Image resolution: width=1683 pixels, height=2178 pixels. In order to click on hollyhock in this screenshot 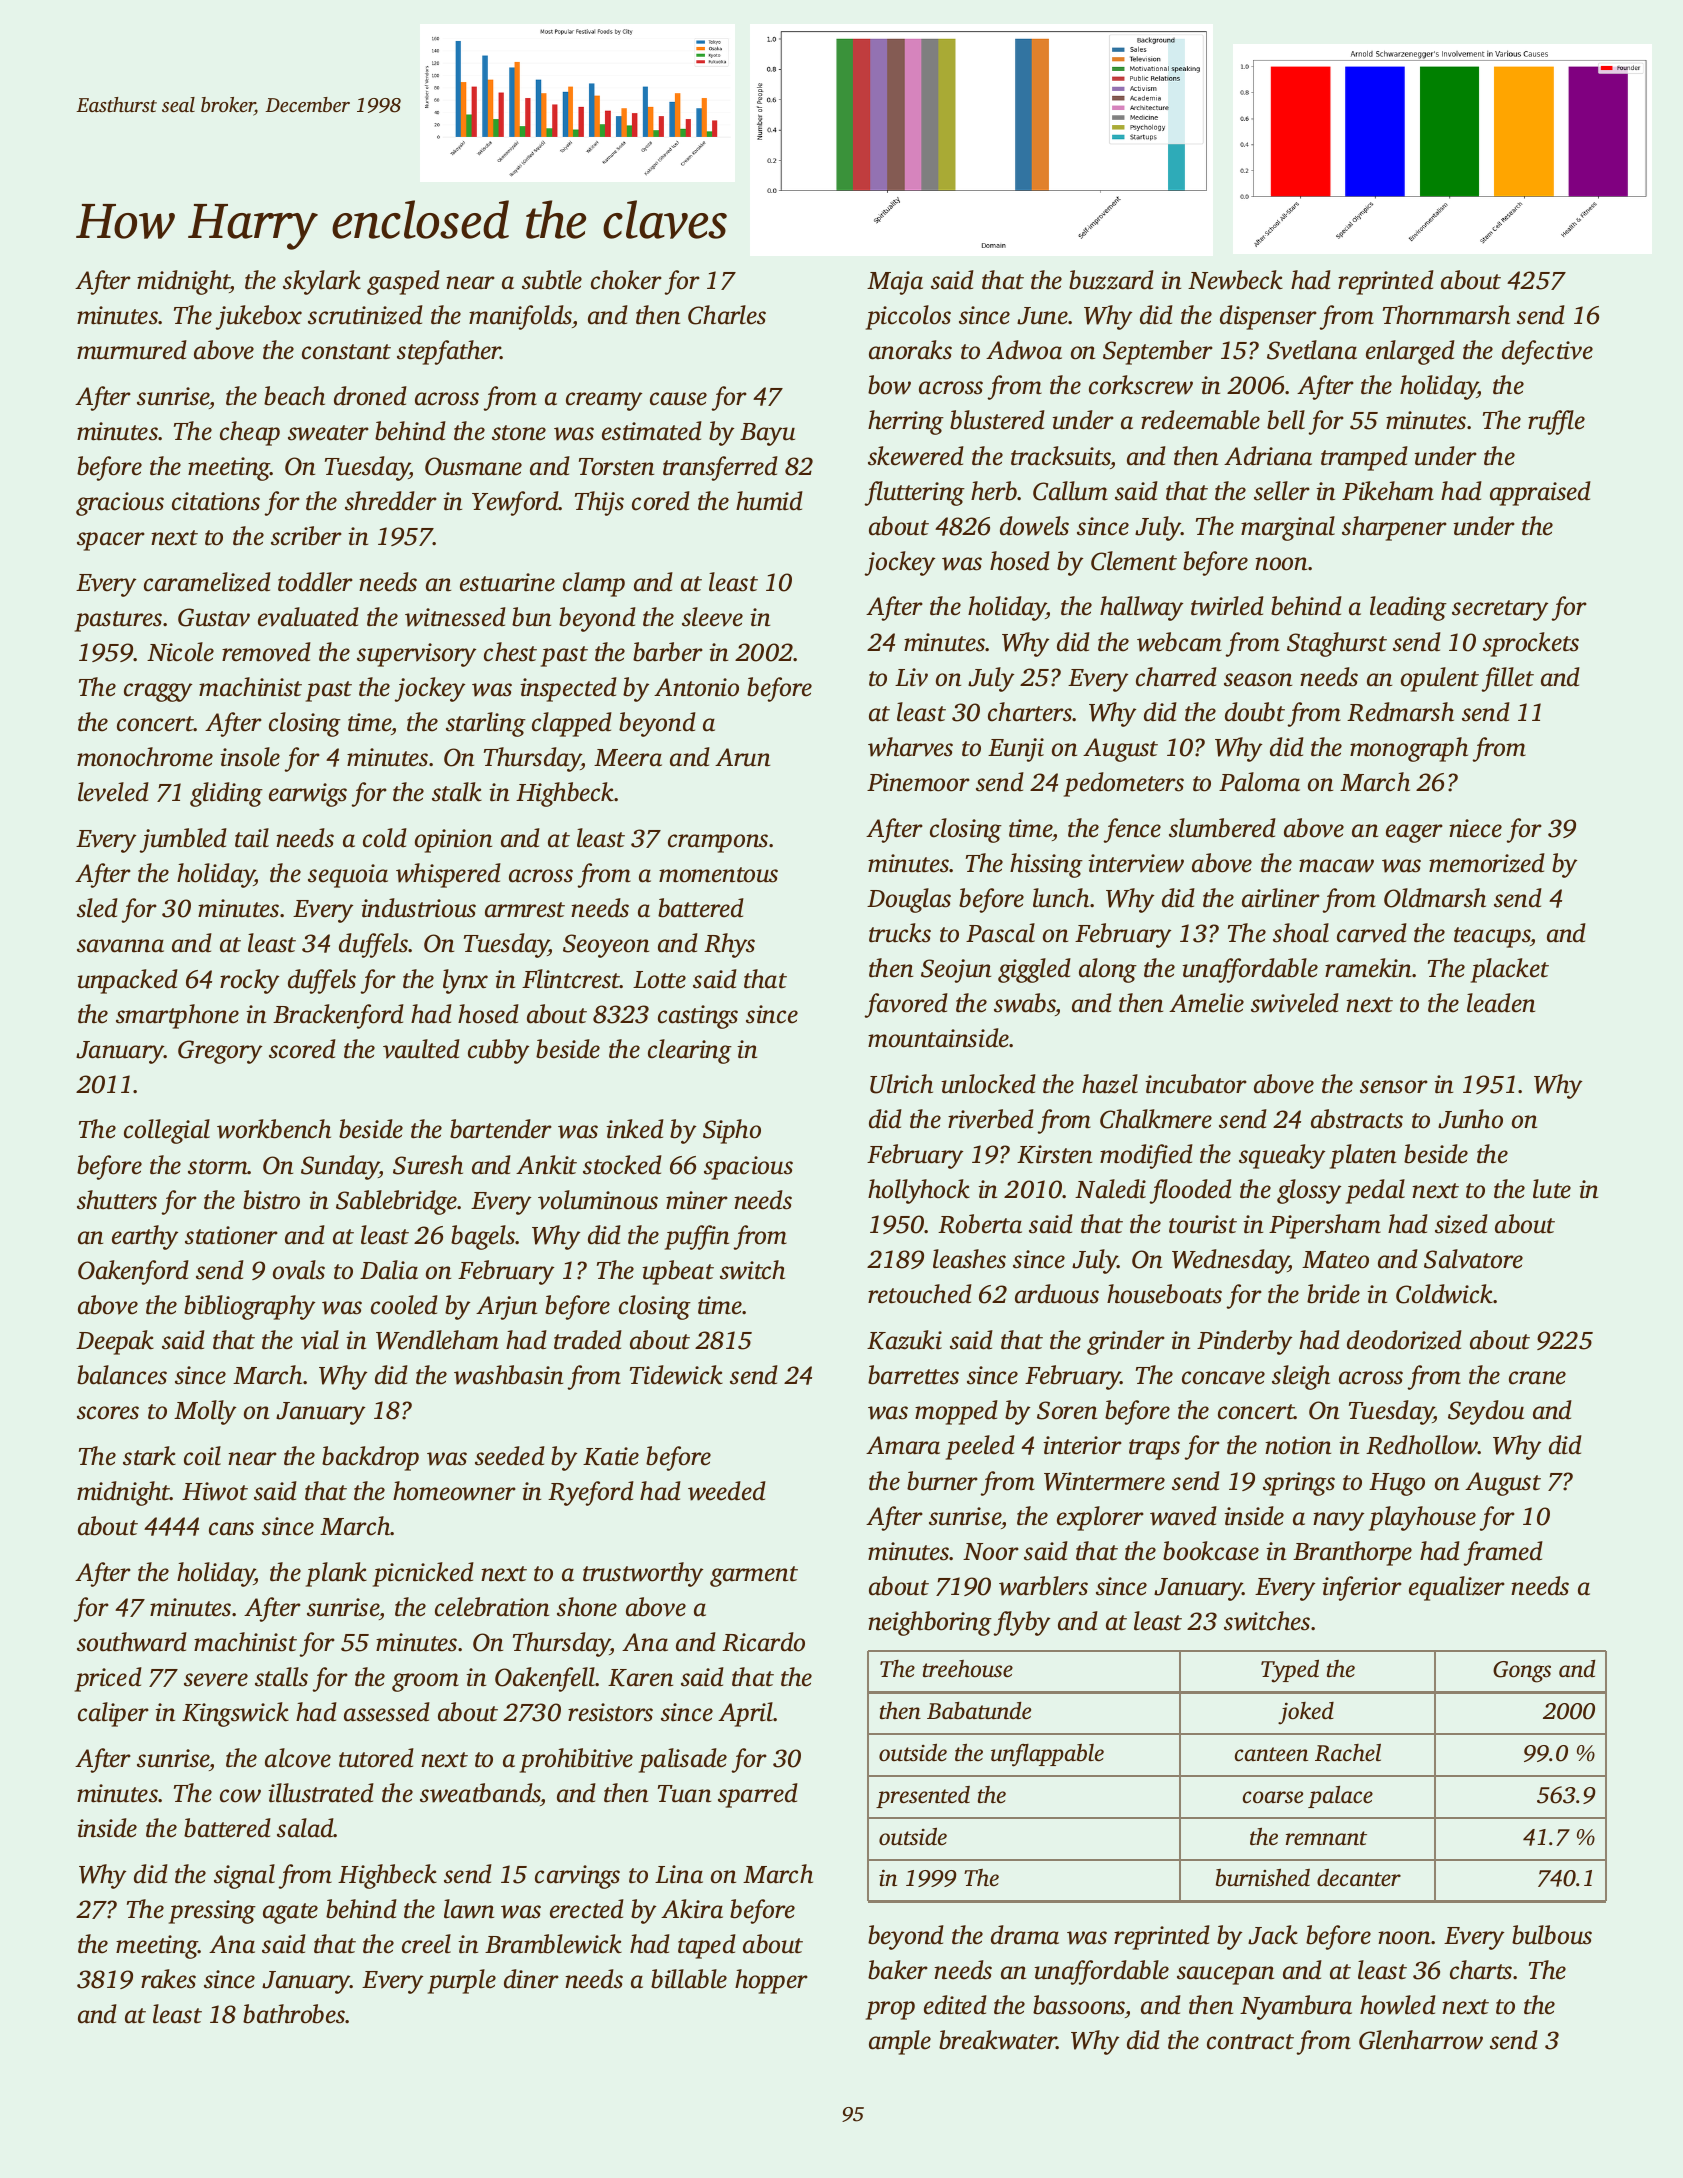, I will do `click(919, 1191)`.
